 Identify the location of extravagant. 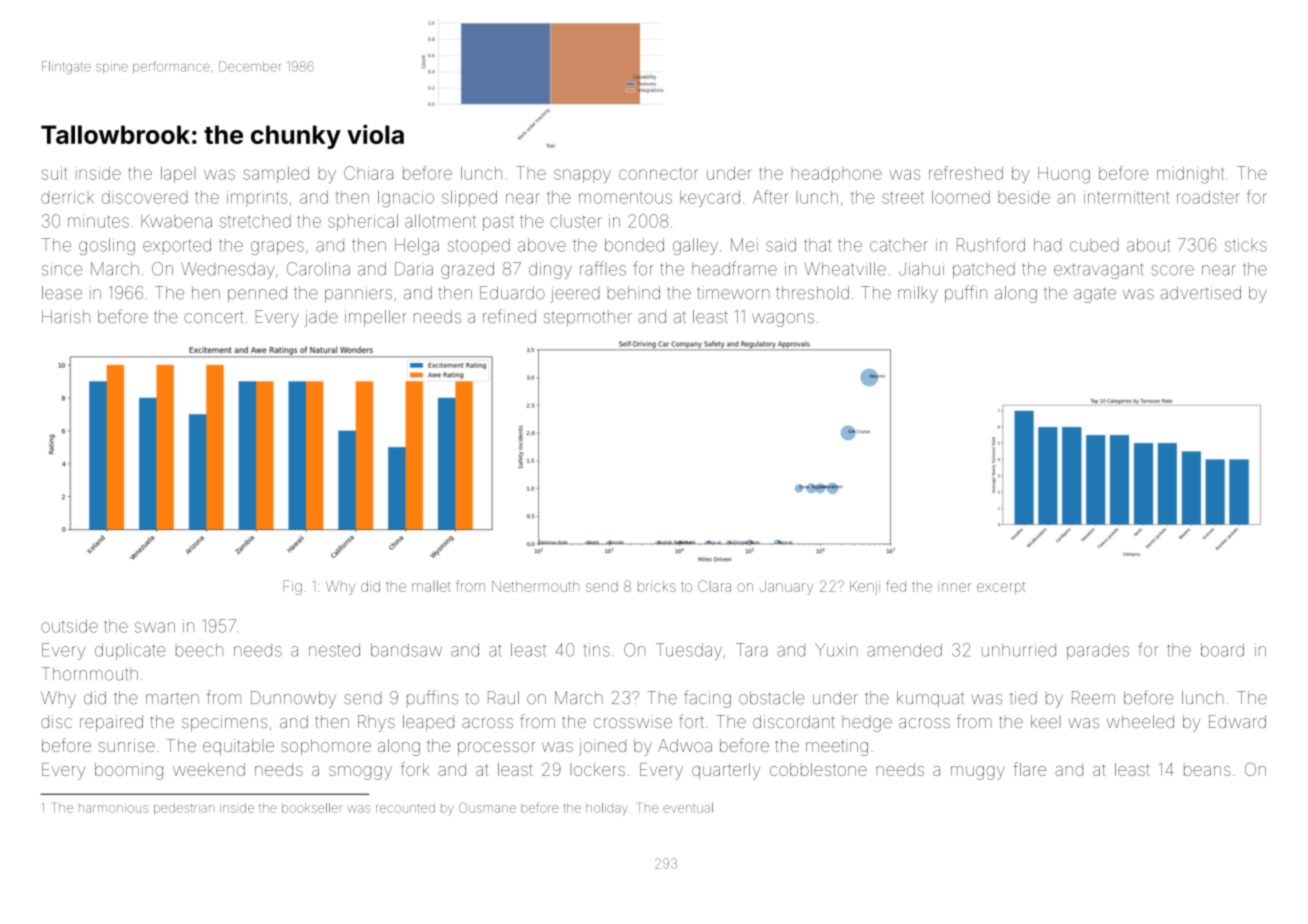
(1099, 271).
